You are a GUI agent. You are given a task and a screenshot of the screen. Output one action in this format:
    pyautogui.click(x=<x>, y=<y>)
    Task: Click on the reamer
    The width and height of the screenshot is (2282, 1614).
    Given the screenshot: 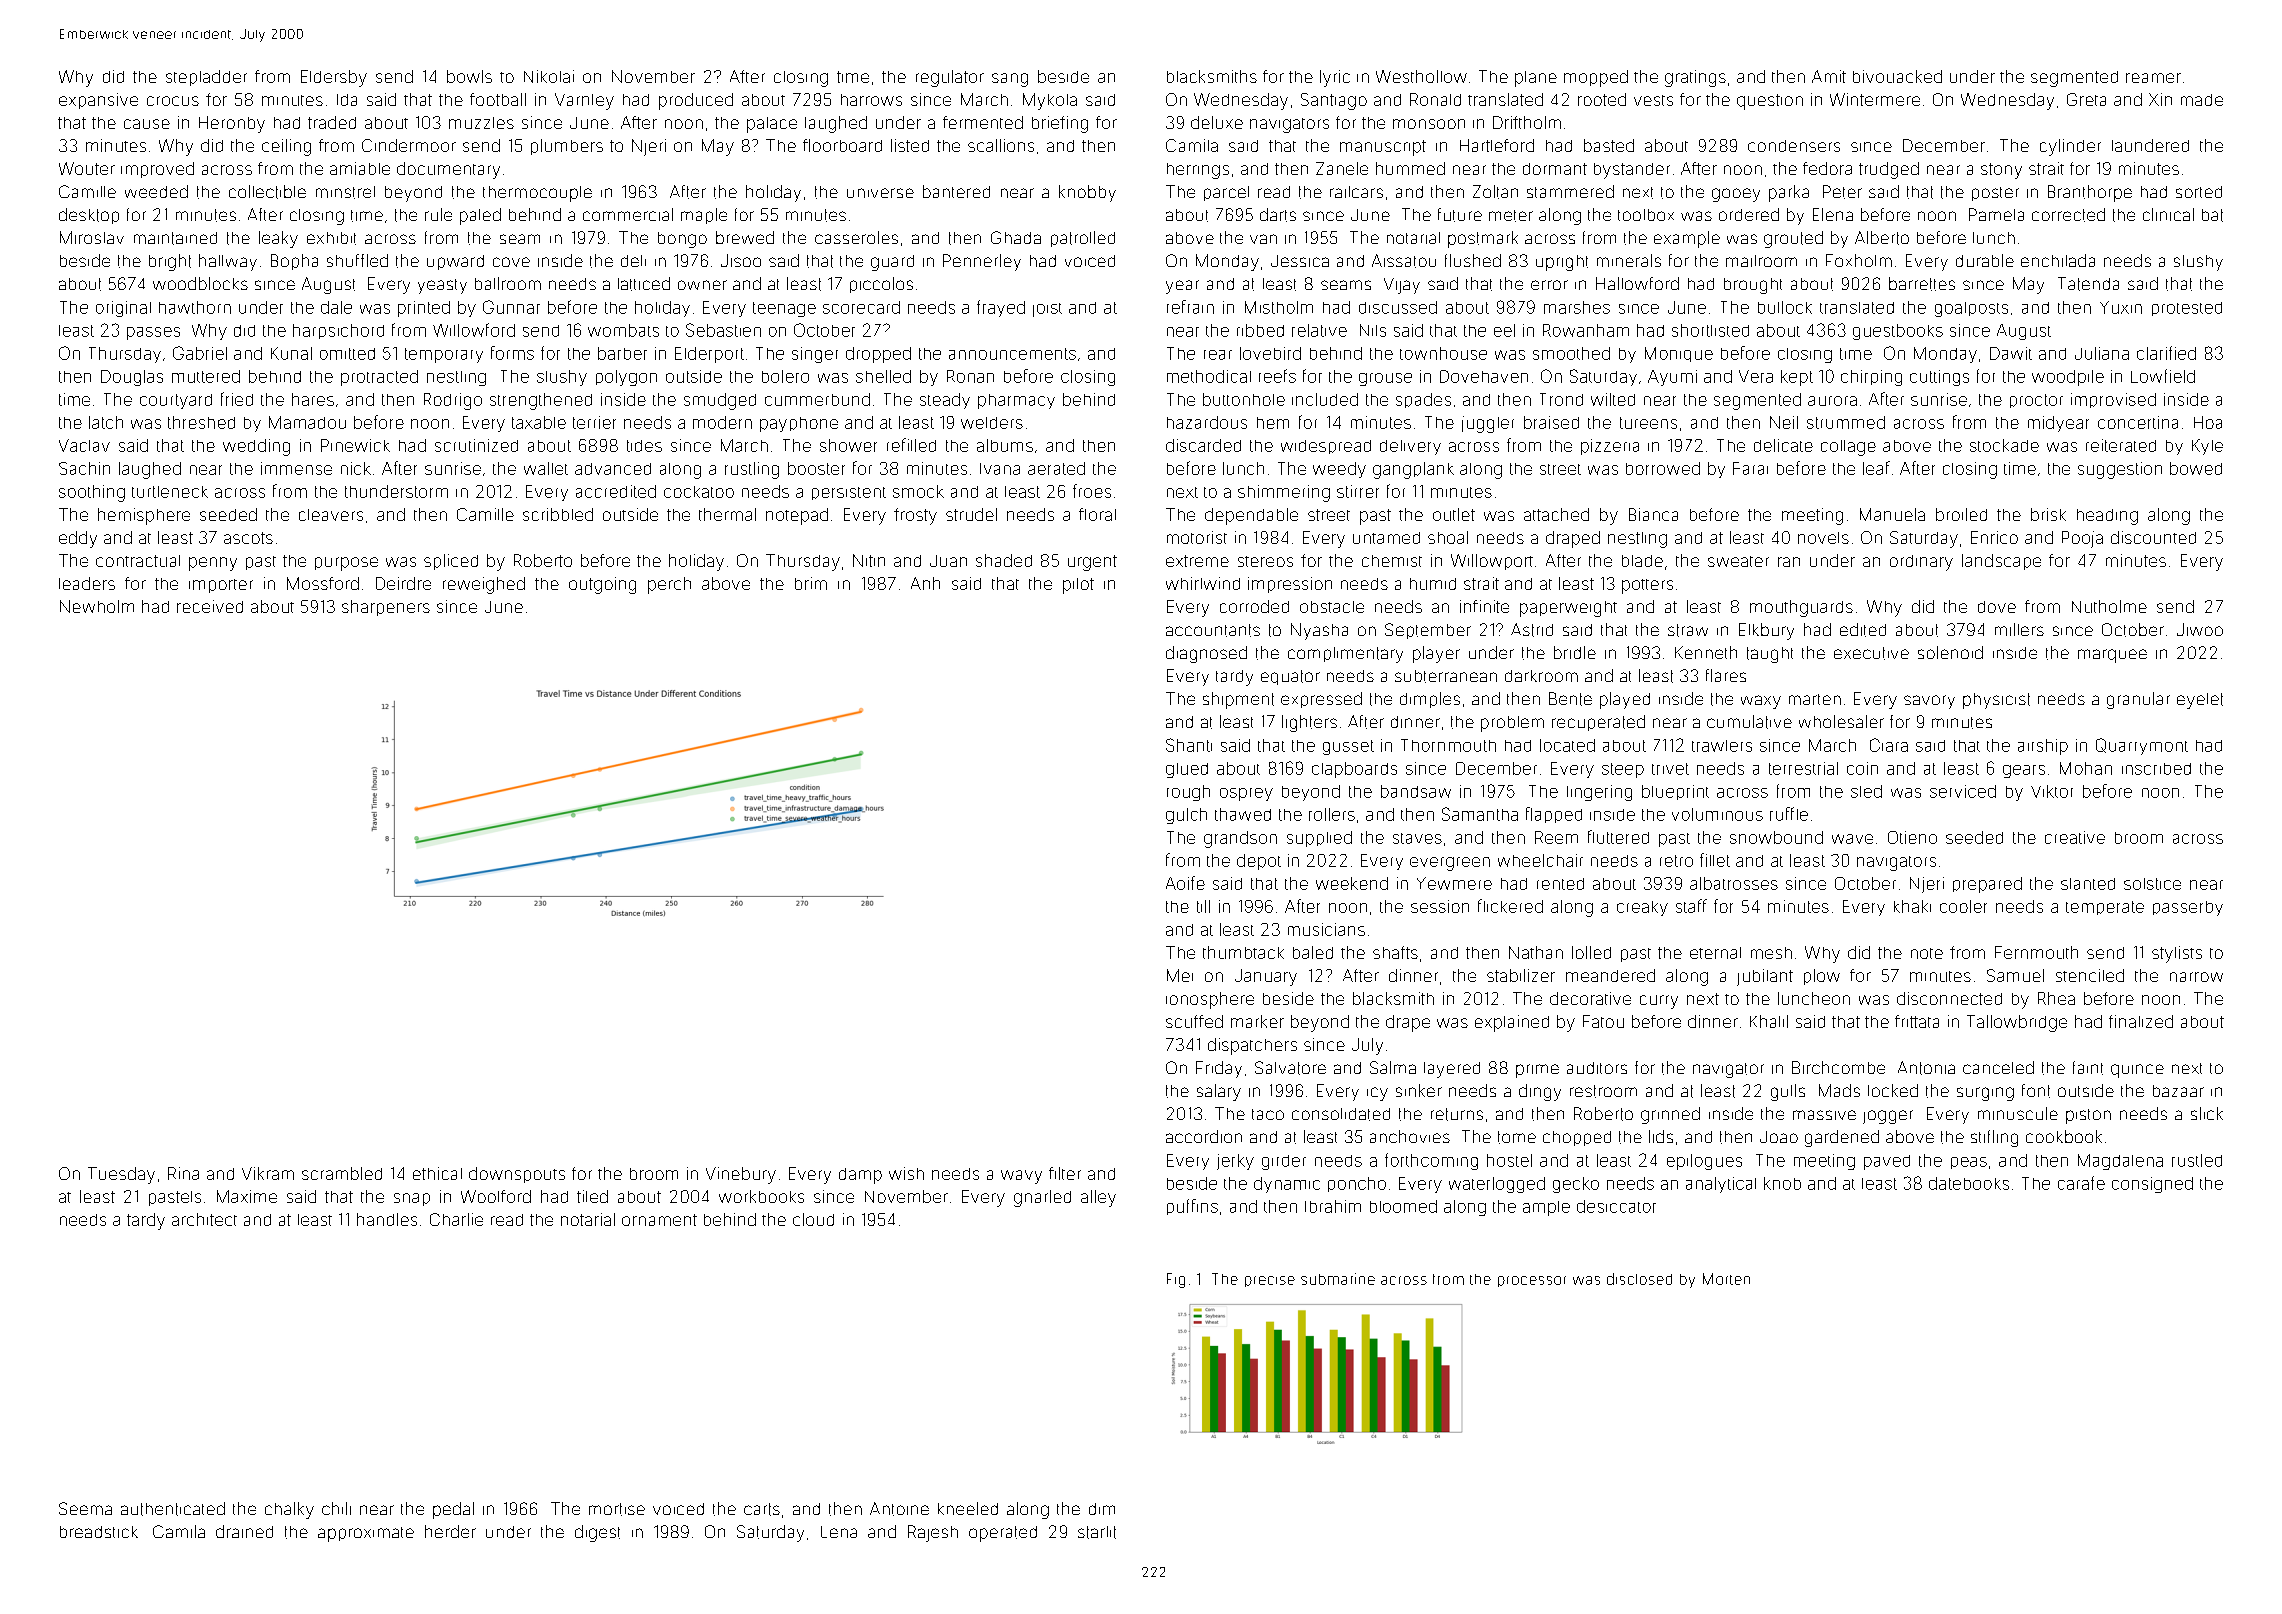 What is the action you would take?
    pyautogui.click(x=2153, y=78)
